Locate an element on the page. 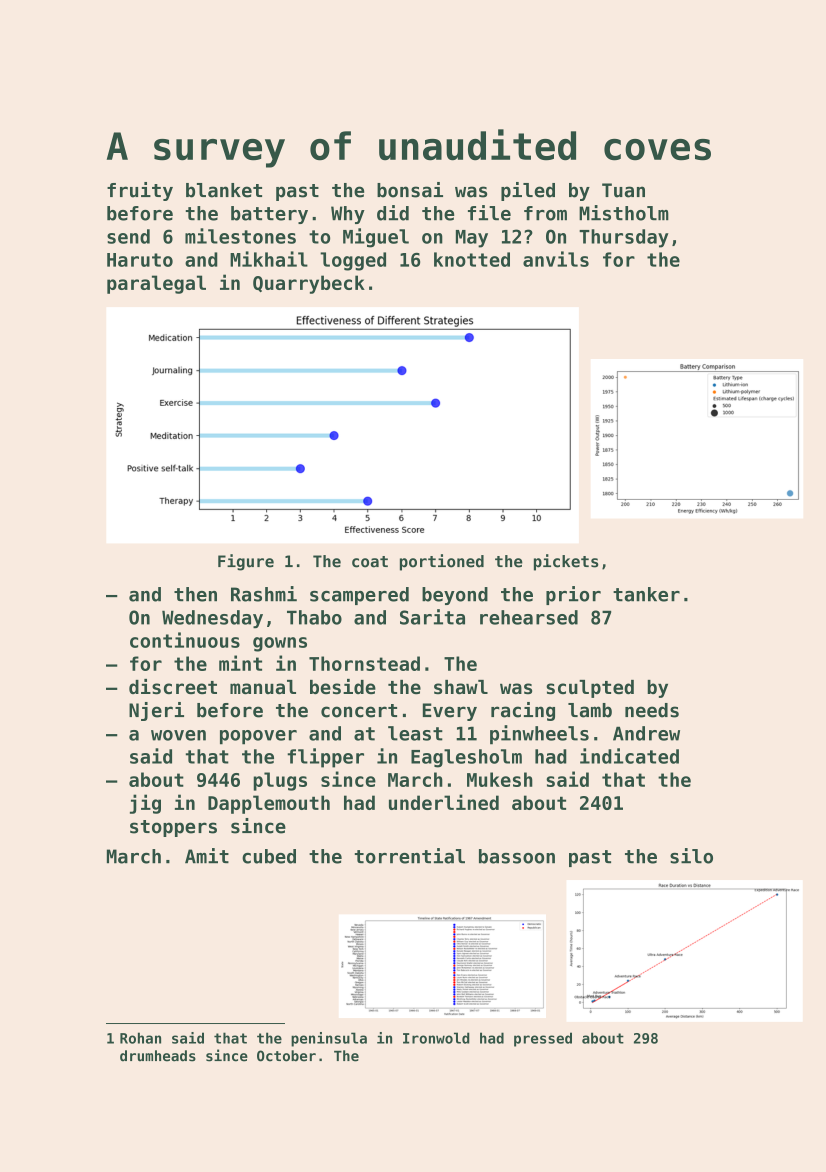 The width and height of the page is (826, 1172). Quarrybeck is located at coordinates (309, 284).
